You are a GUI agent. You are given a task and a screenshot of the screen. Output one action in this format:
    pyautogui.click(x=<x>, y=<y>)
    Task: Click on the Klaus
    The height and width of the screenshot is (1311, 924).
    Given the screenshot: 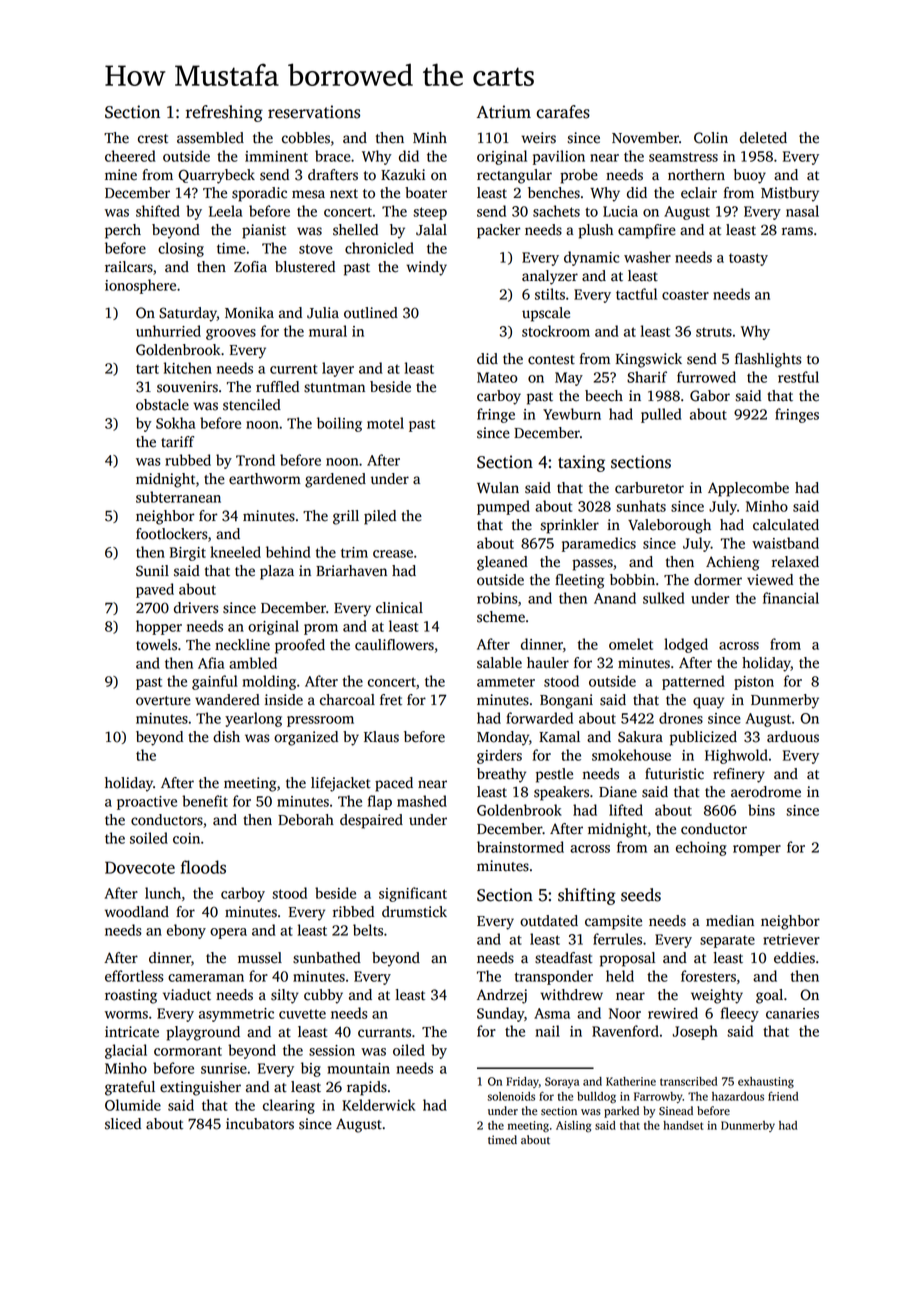 What is the action you would take?
    pyautogui.click(x=381, y=737)
